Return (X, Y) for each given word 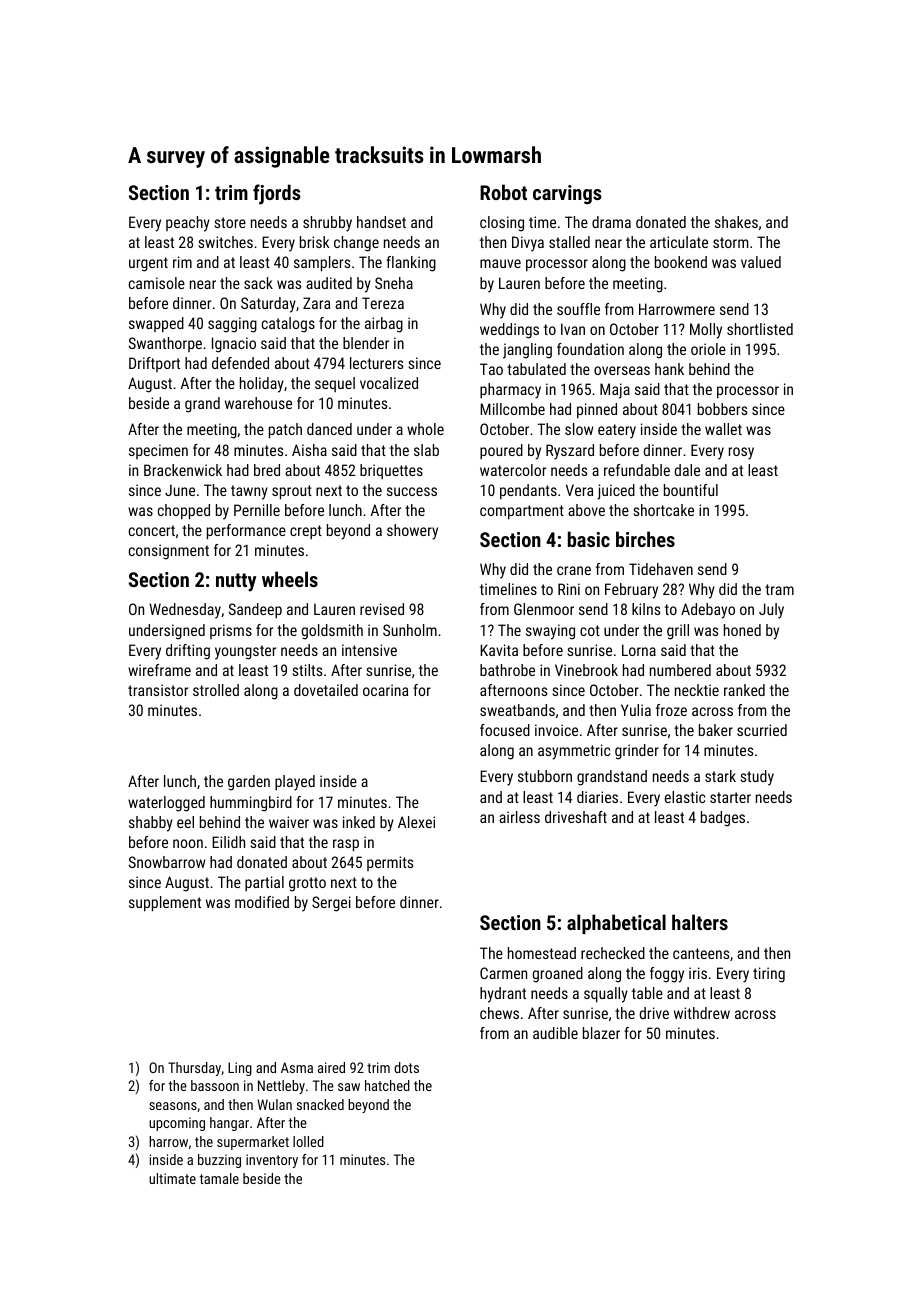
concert (152, 530)
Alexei (416, 822)
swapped (156, 324)
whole (425, 429)
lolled (308, 1141)
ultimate (172, 1178)
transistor (158, 690)
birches (645, 539)
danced (329, 429)
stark (720, 776)
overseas (622, 370)
